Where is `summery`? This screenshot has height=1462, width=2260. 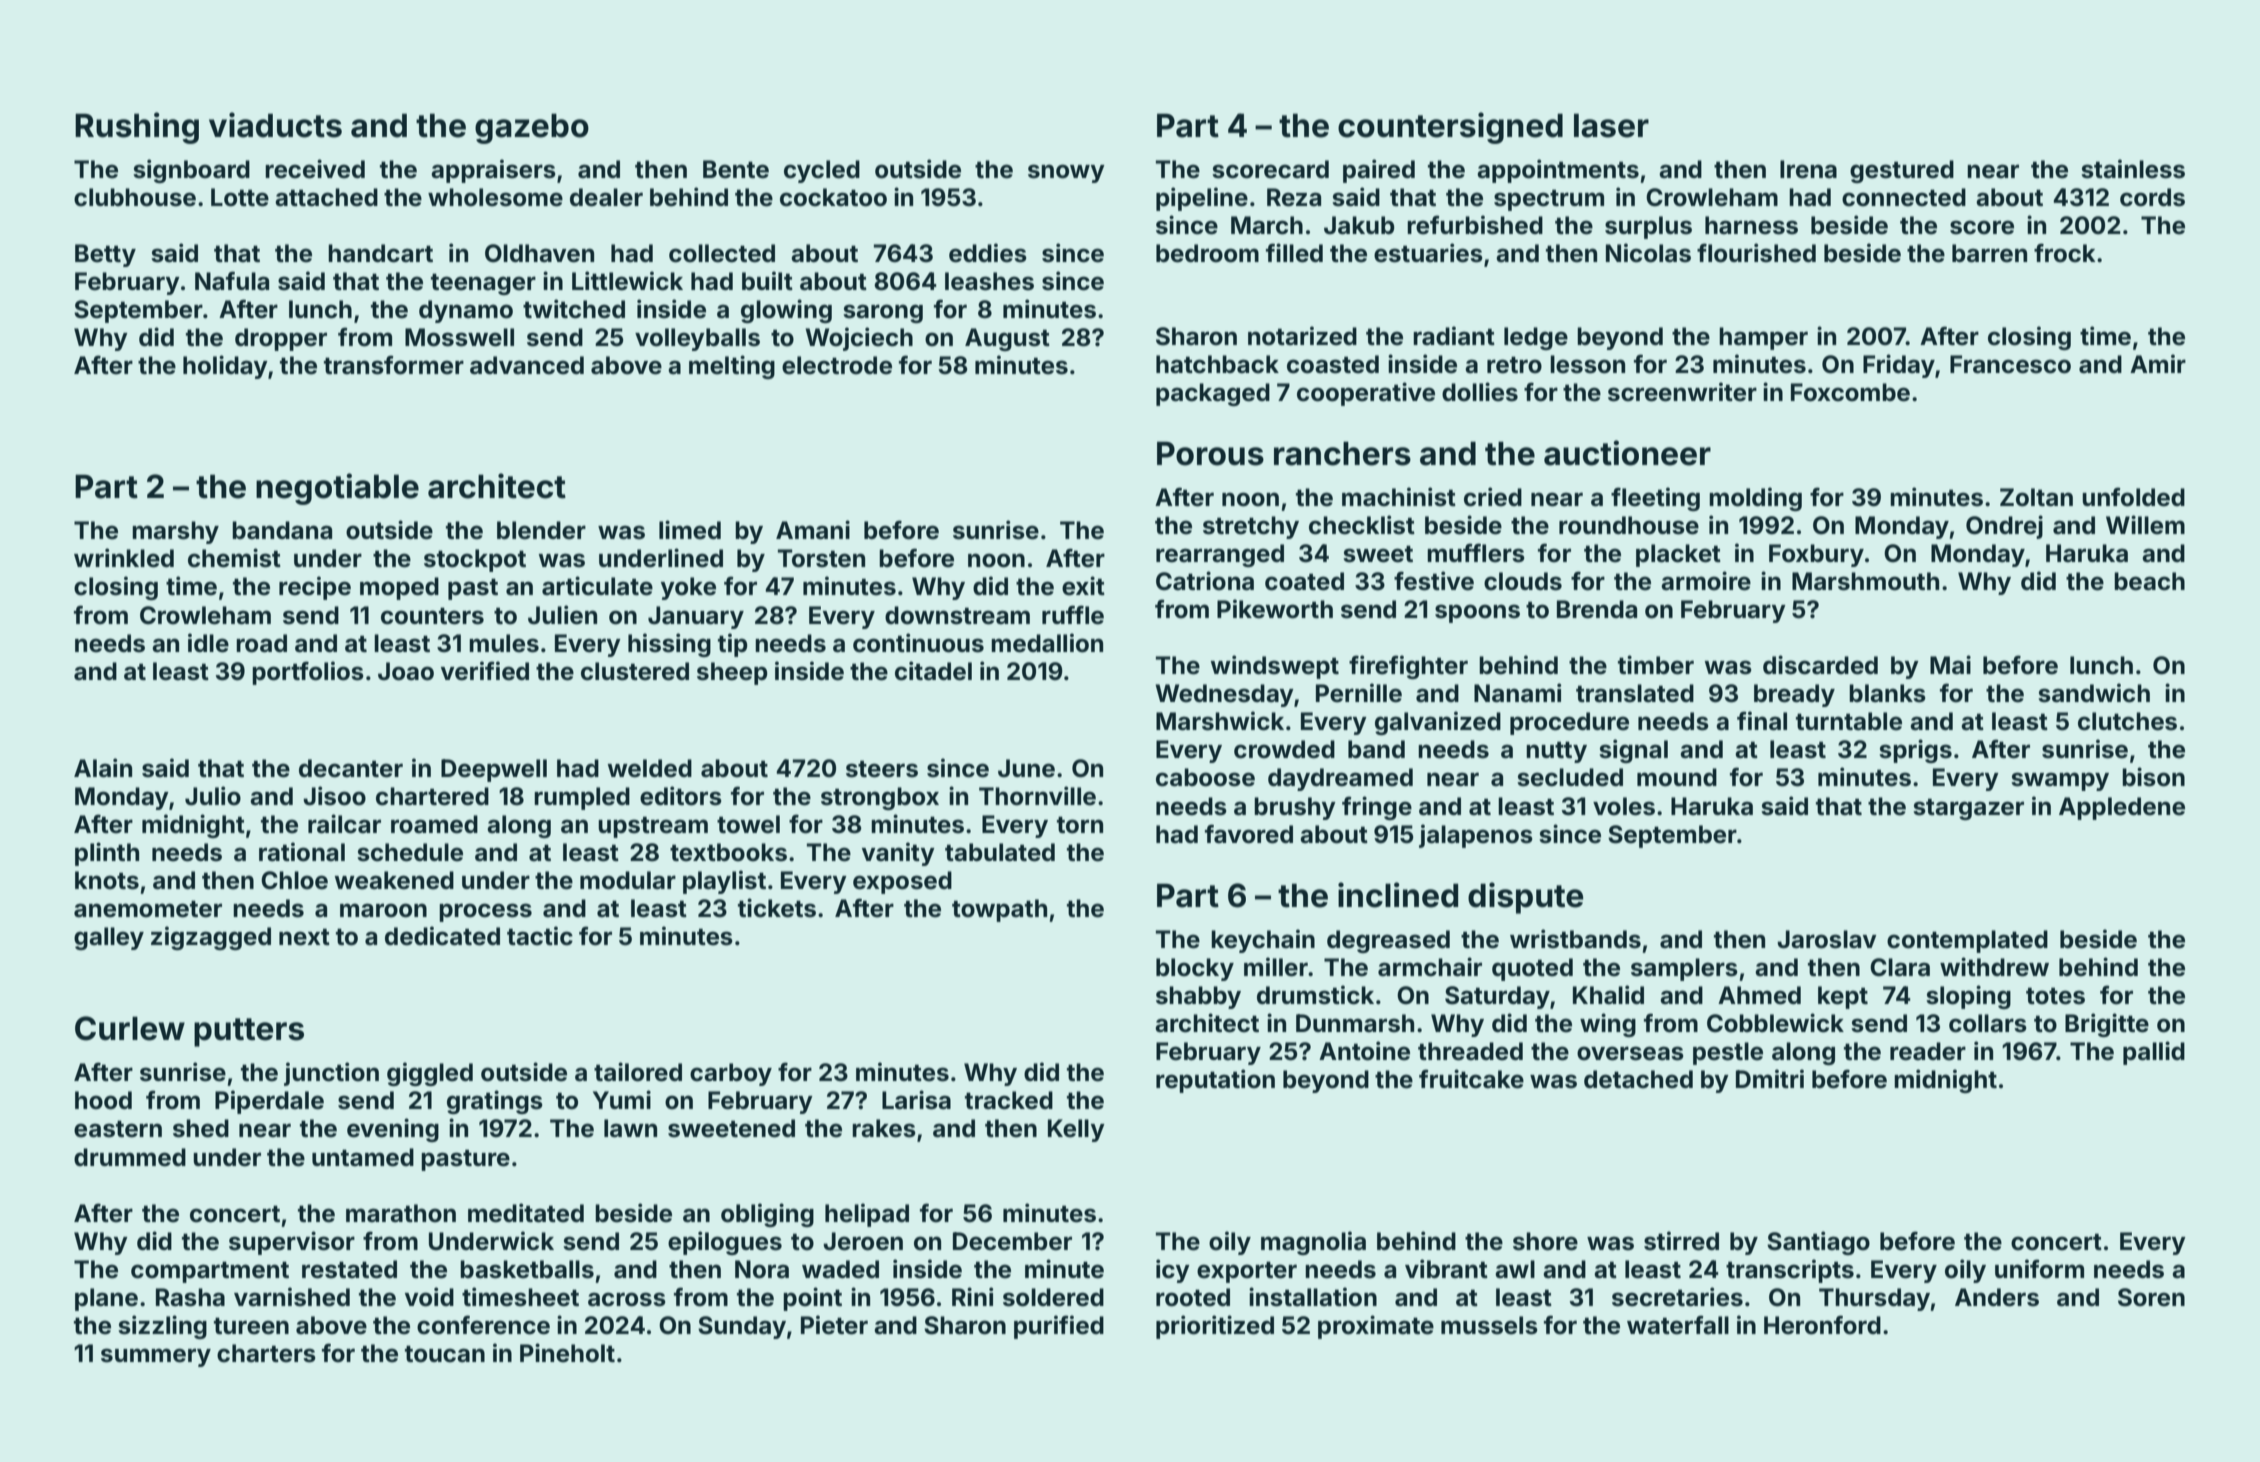 summery is located at coordinates (156, 1357).
